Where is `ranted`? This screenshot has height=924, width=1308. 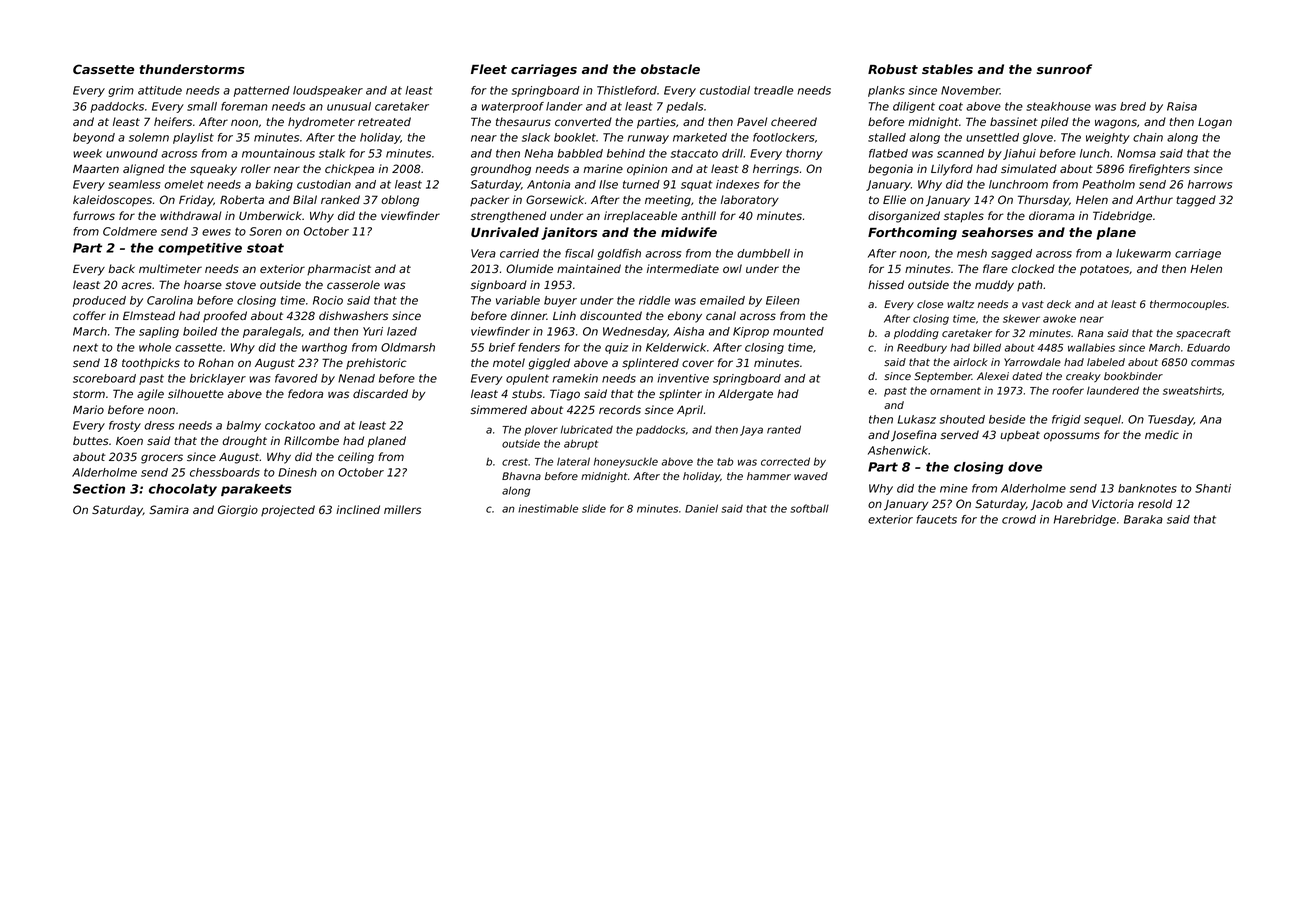
ranted is located at coordinates (784, 429).
